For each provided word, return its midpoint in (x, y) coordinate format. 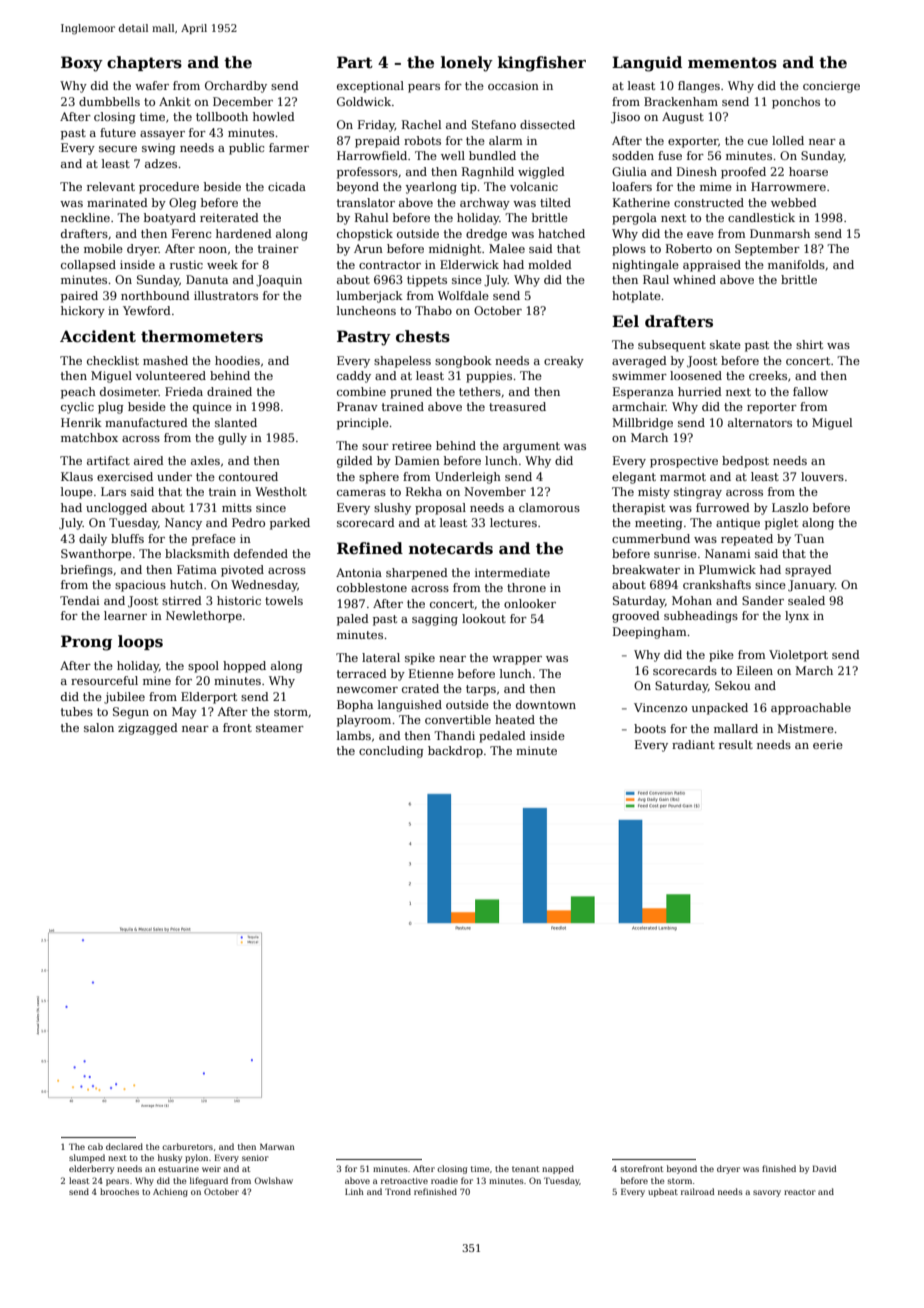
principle (363, 424)
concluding (391, 752)
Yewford (147, 310)
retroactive (404, 1181)
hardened (244, 233)
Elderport (209, 698)
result (736, 744)
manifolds (796, 264)
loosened (696, 375)
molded (550, 264)
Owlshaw (273, 1180)
